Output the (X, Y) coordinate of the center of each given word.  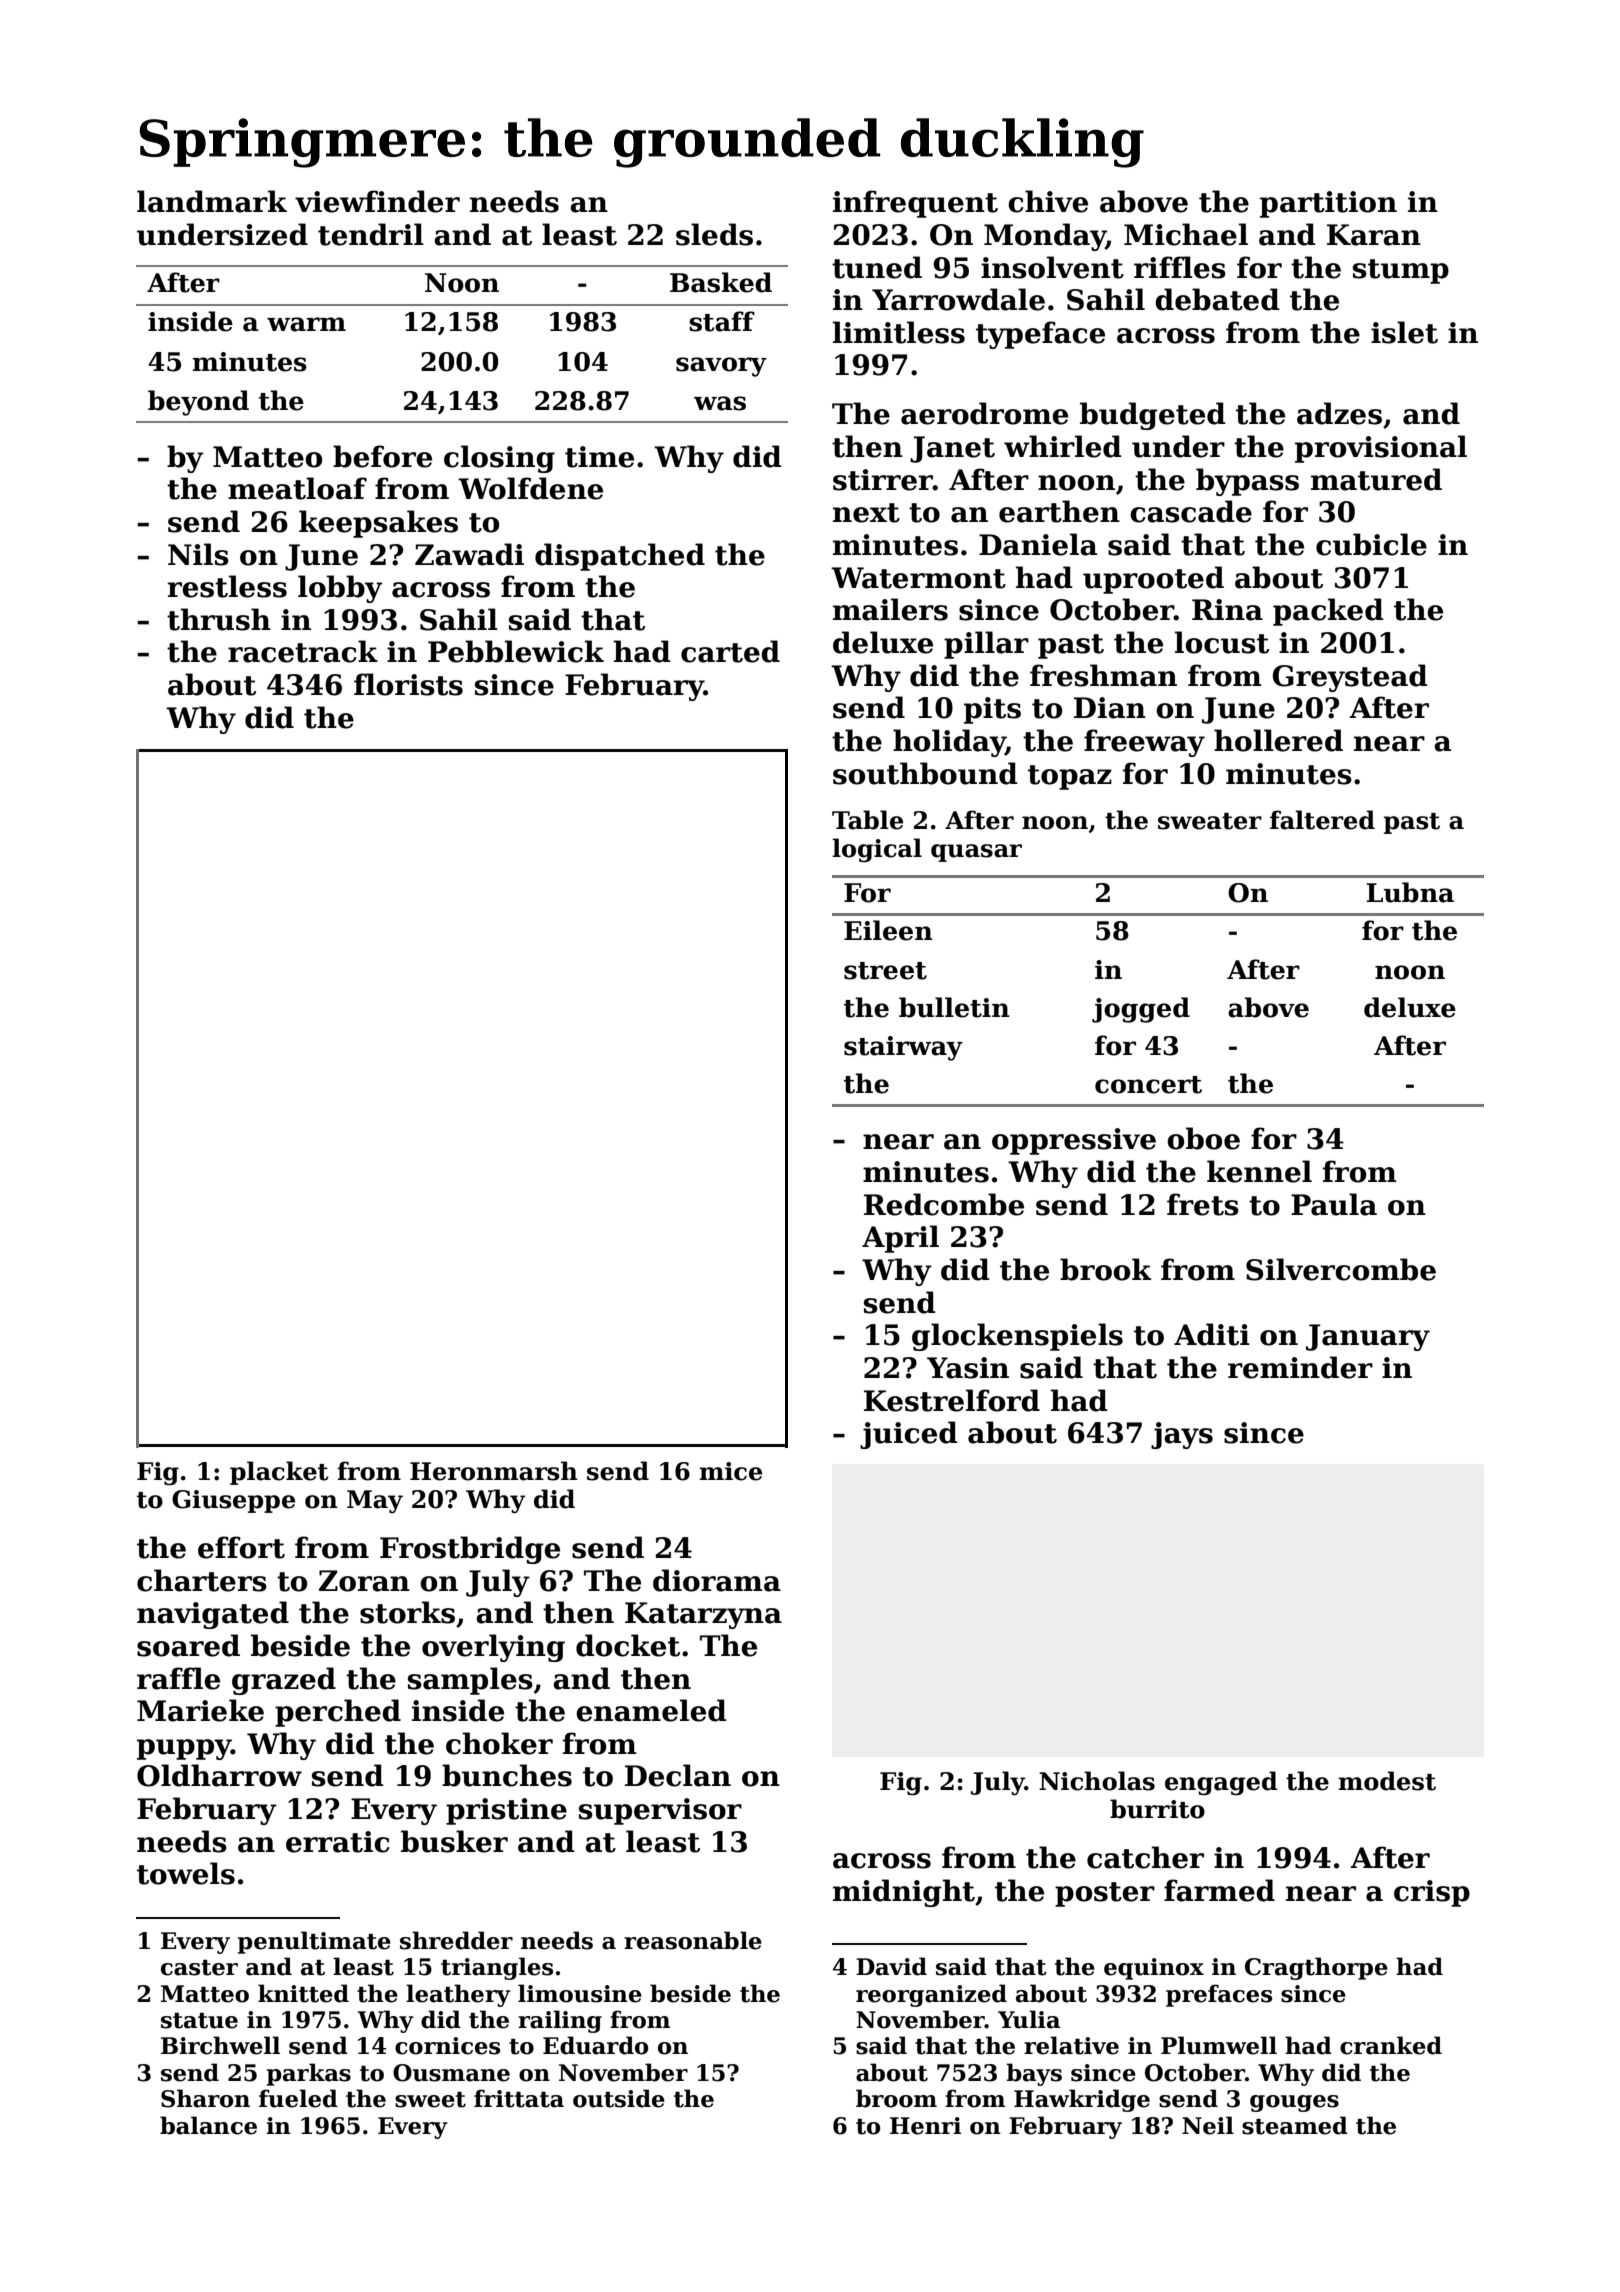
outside (619, 2098)
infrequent (915, 204)
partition (1328, 204)
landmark (212, 201)
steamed (1295, 2125)
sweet (430, 2100)
